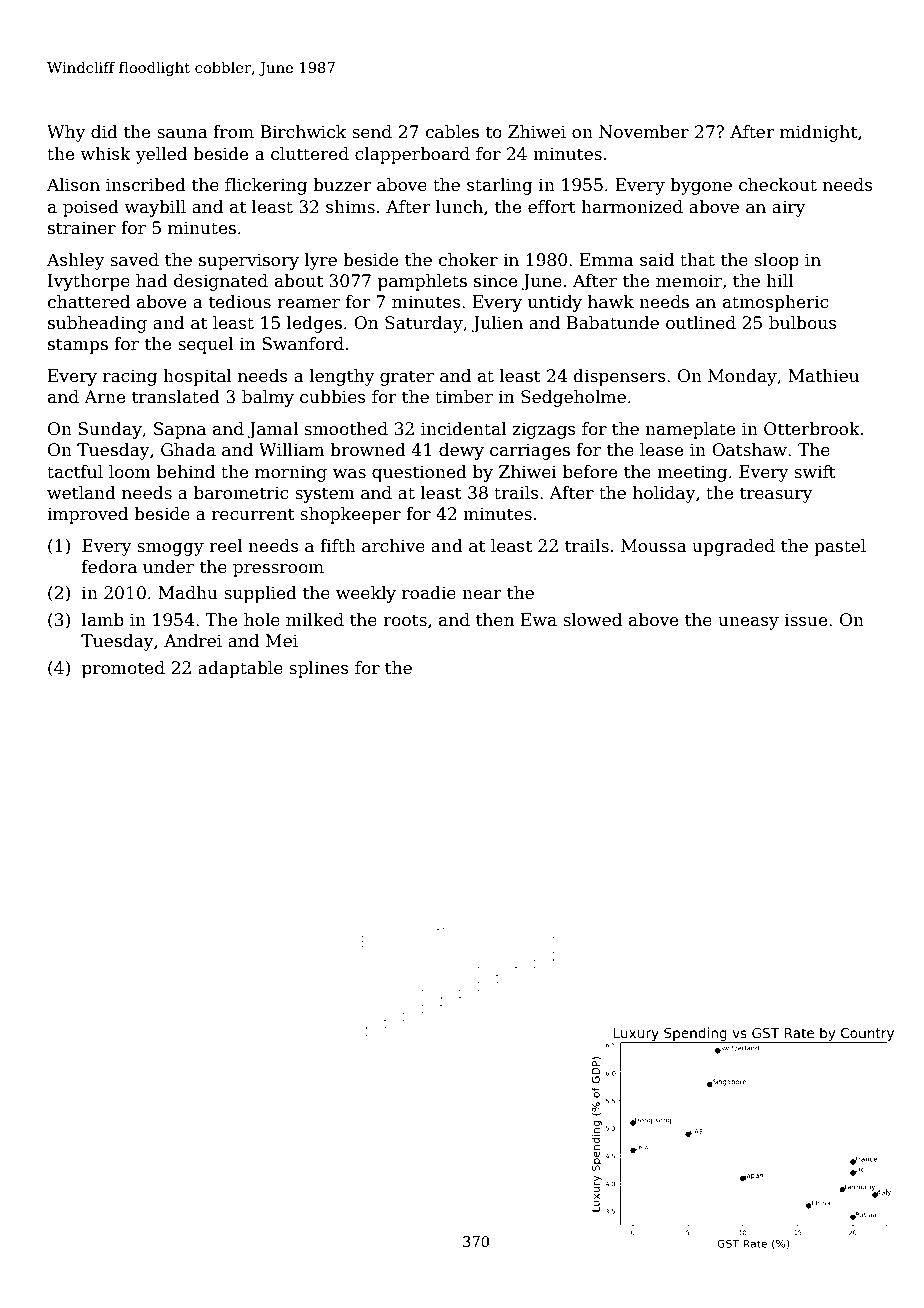 The image size is (924, 1308). I want to click on stamps, so click(78, 346).
